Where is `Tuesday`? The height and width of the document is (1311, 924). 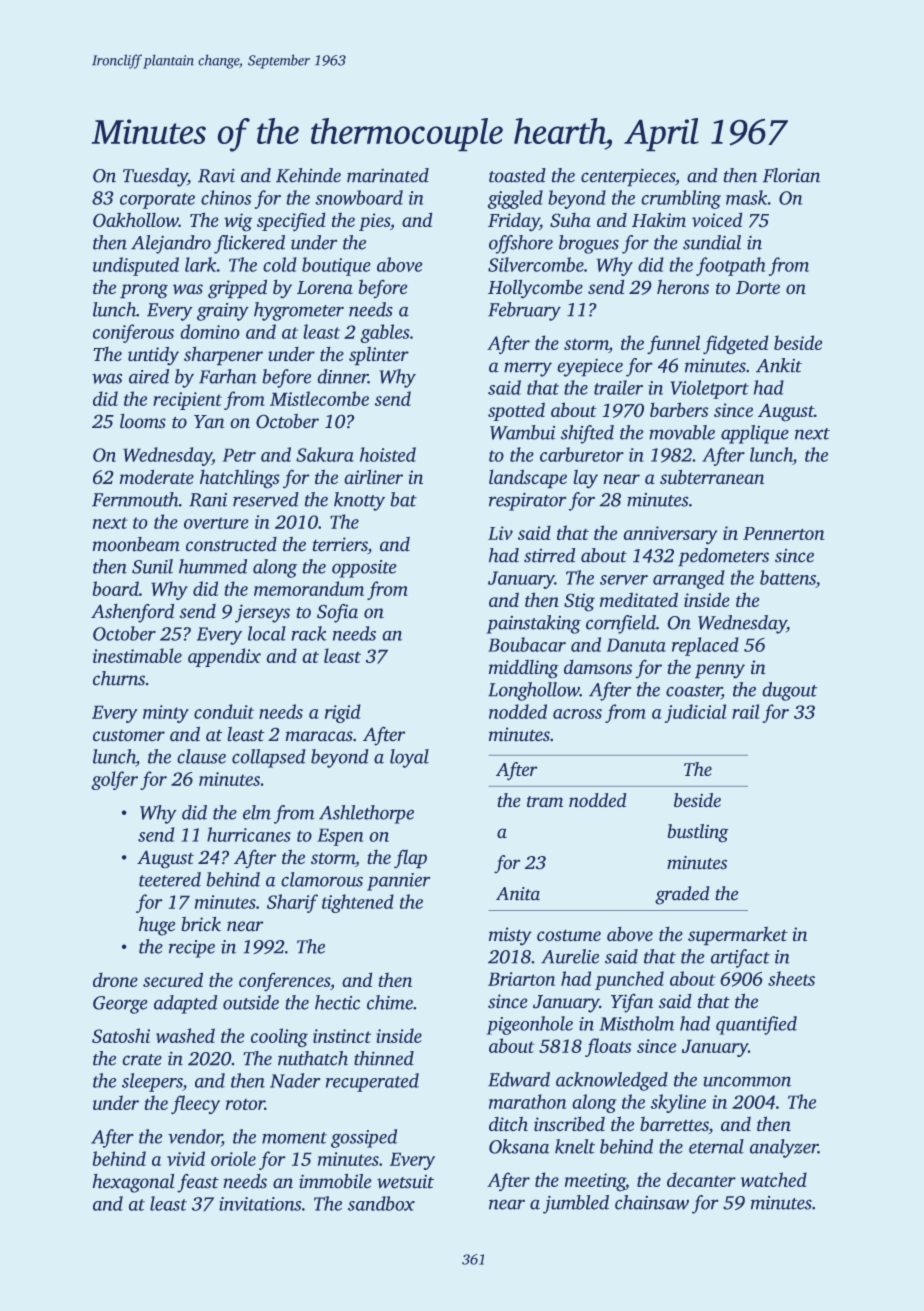 Tuesday is located at coordinates (155, 177).
